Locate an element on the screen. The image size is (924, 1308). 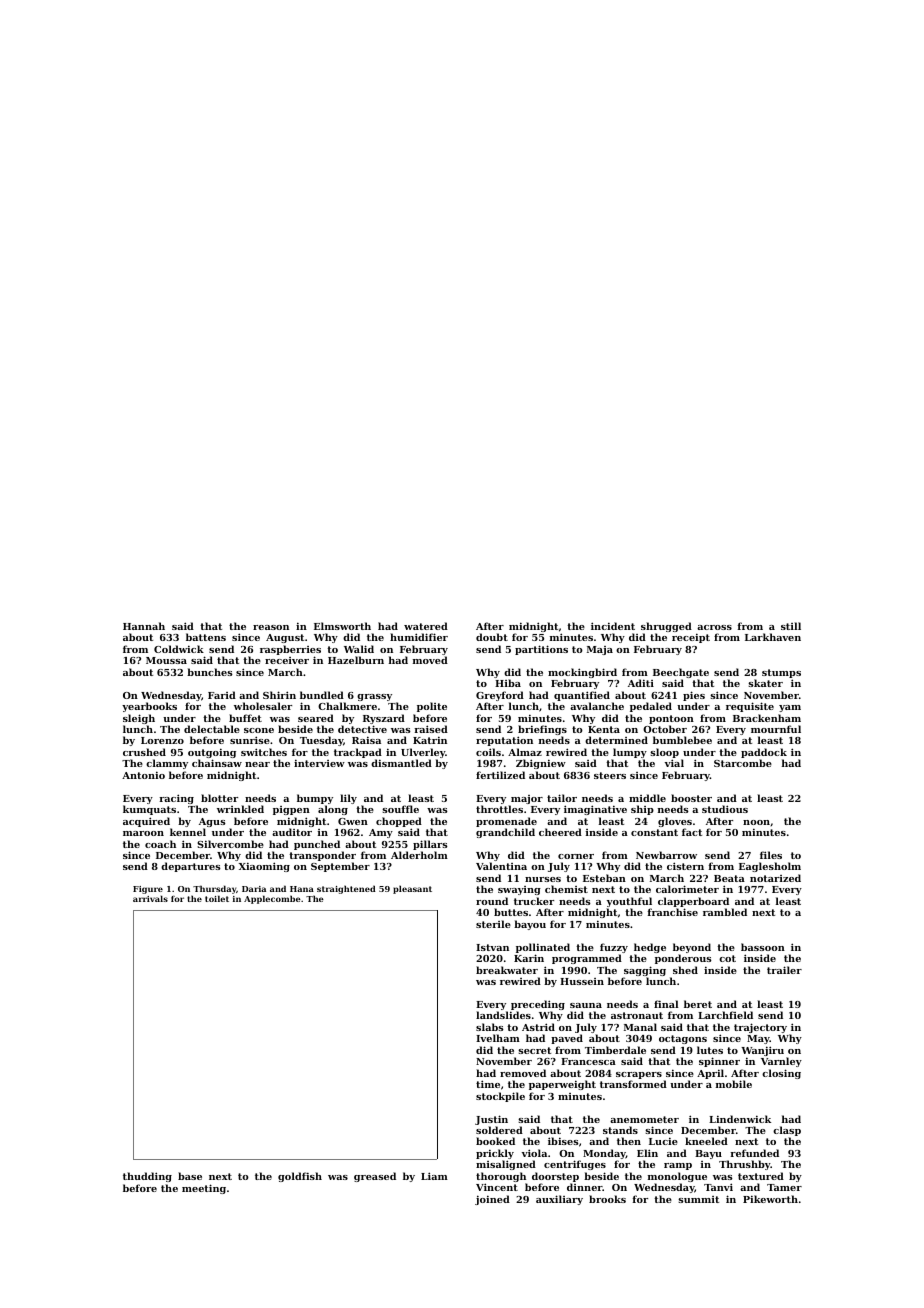
lily is located at coordinates (348, 799).
